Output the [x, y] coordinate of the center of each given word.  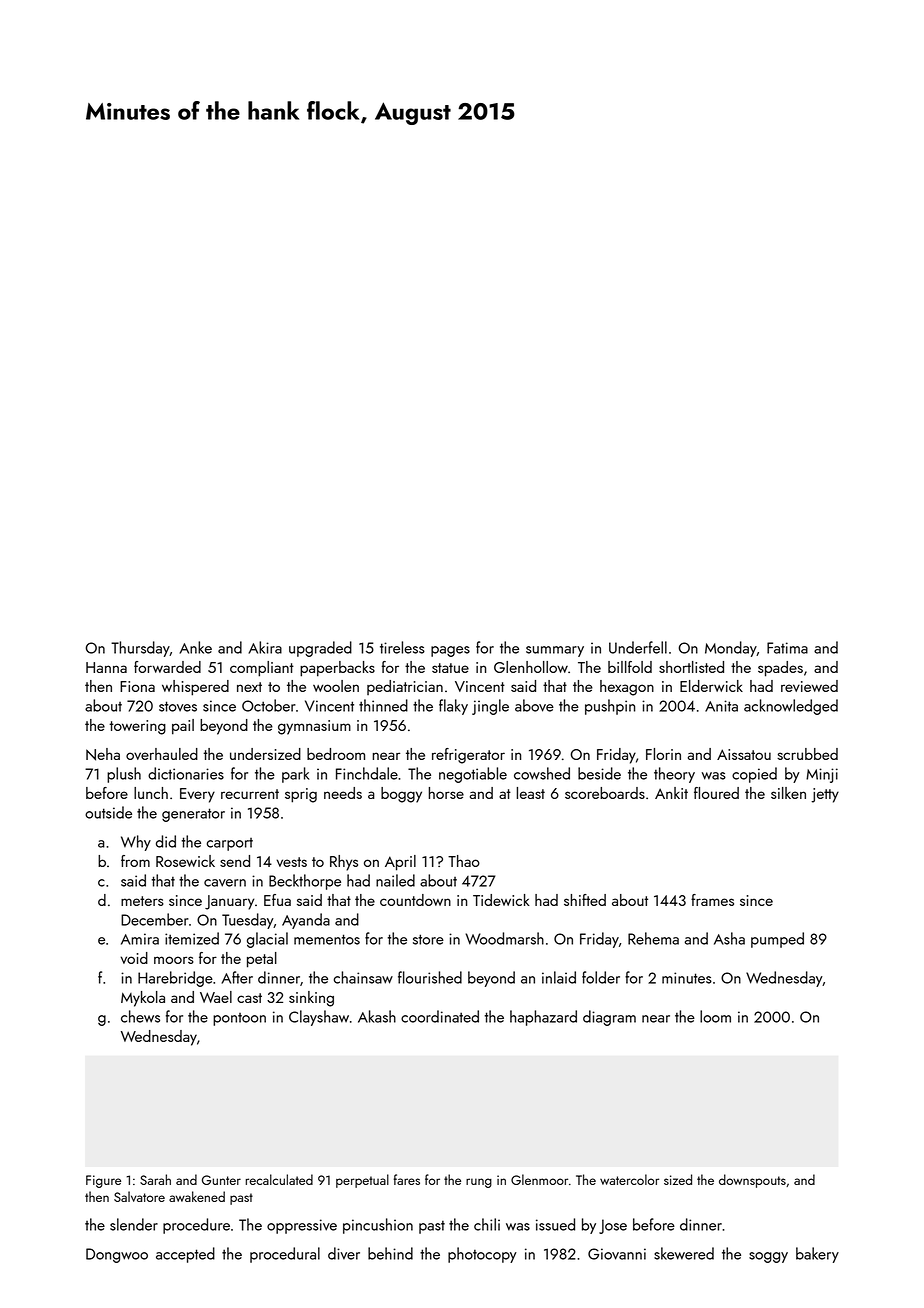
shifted [585, 900]
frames [712, 900]
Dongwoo [117, 1255]
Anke [195, 647]
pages [450, 651]
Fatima [787, 648]
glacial [267, 940]
